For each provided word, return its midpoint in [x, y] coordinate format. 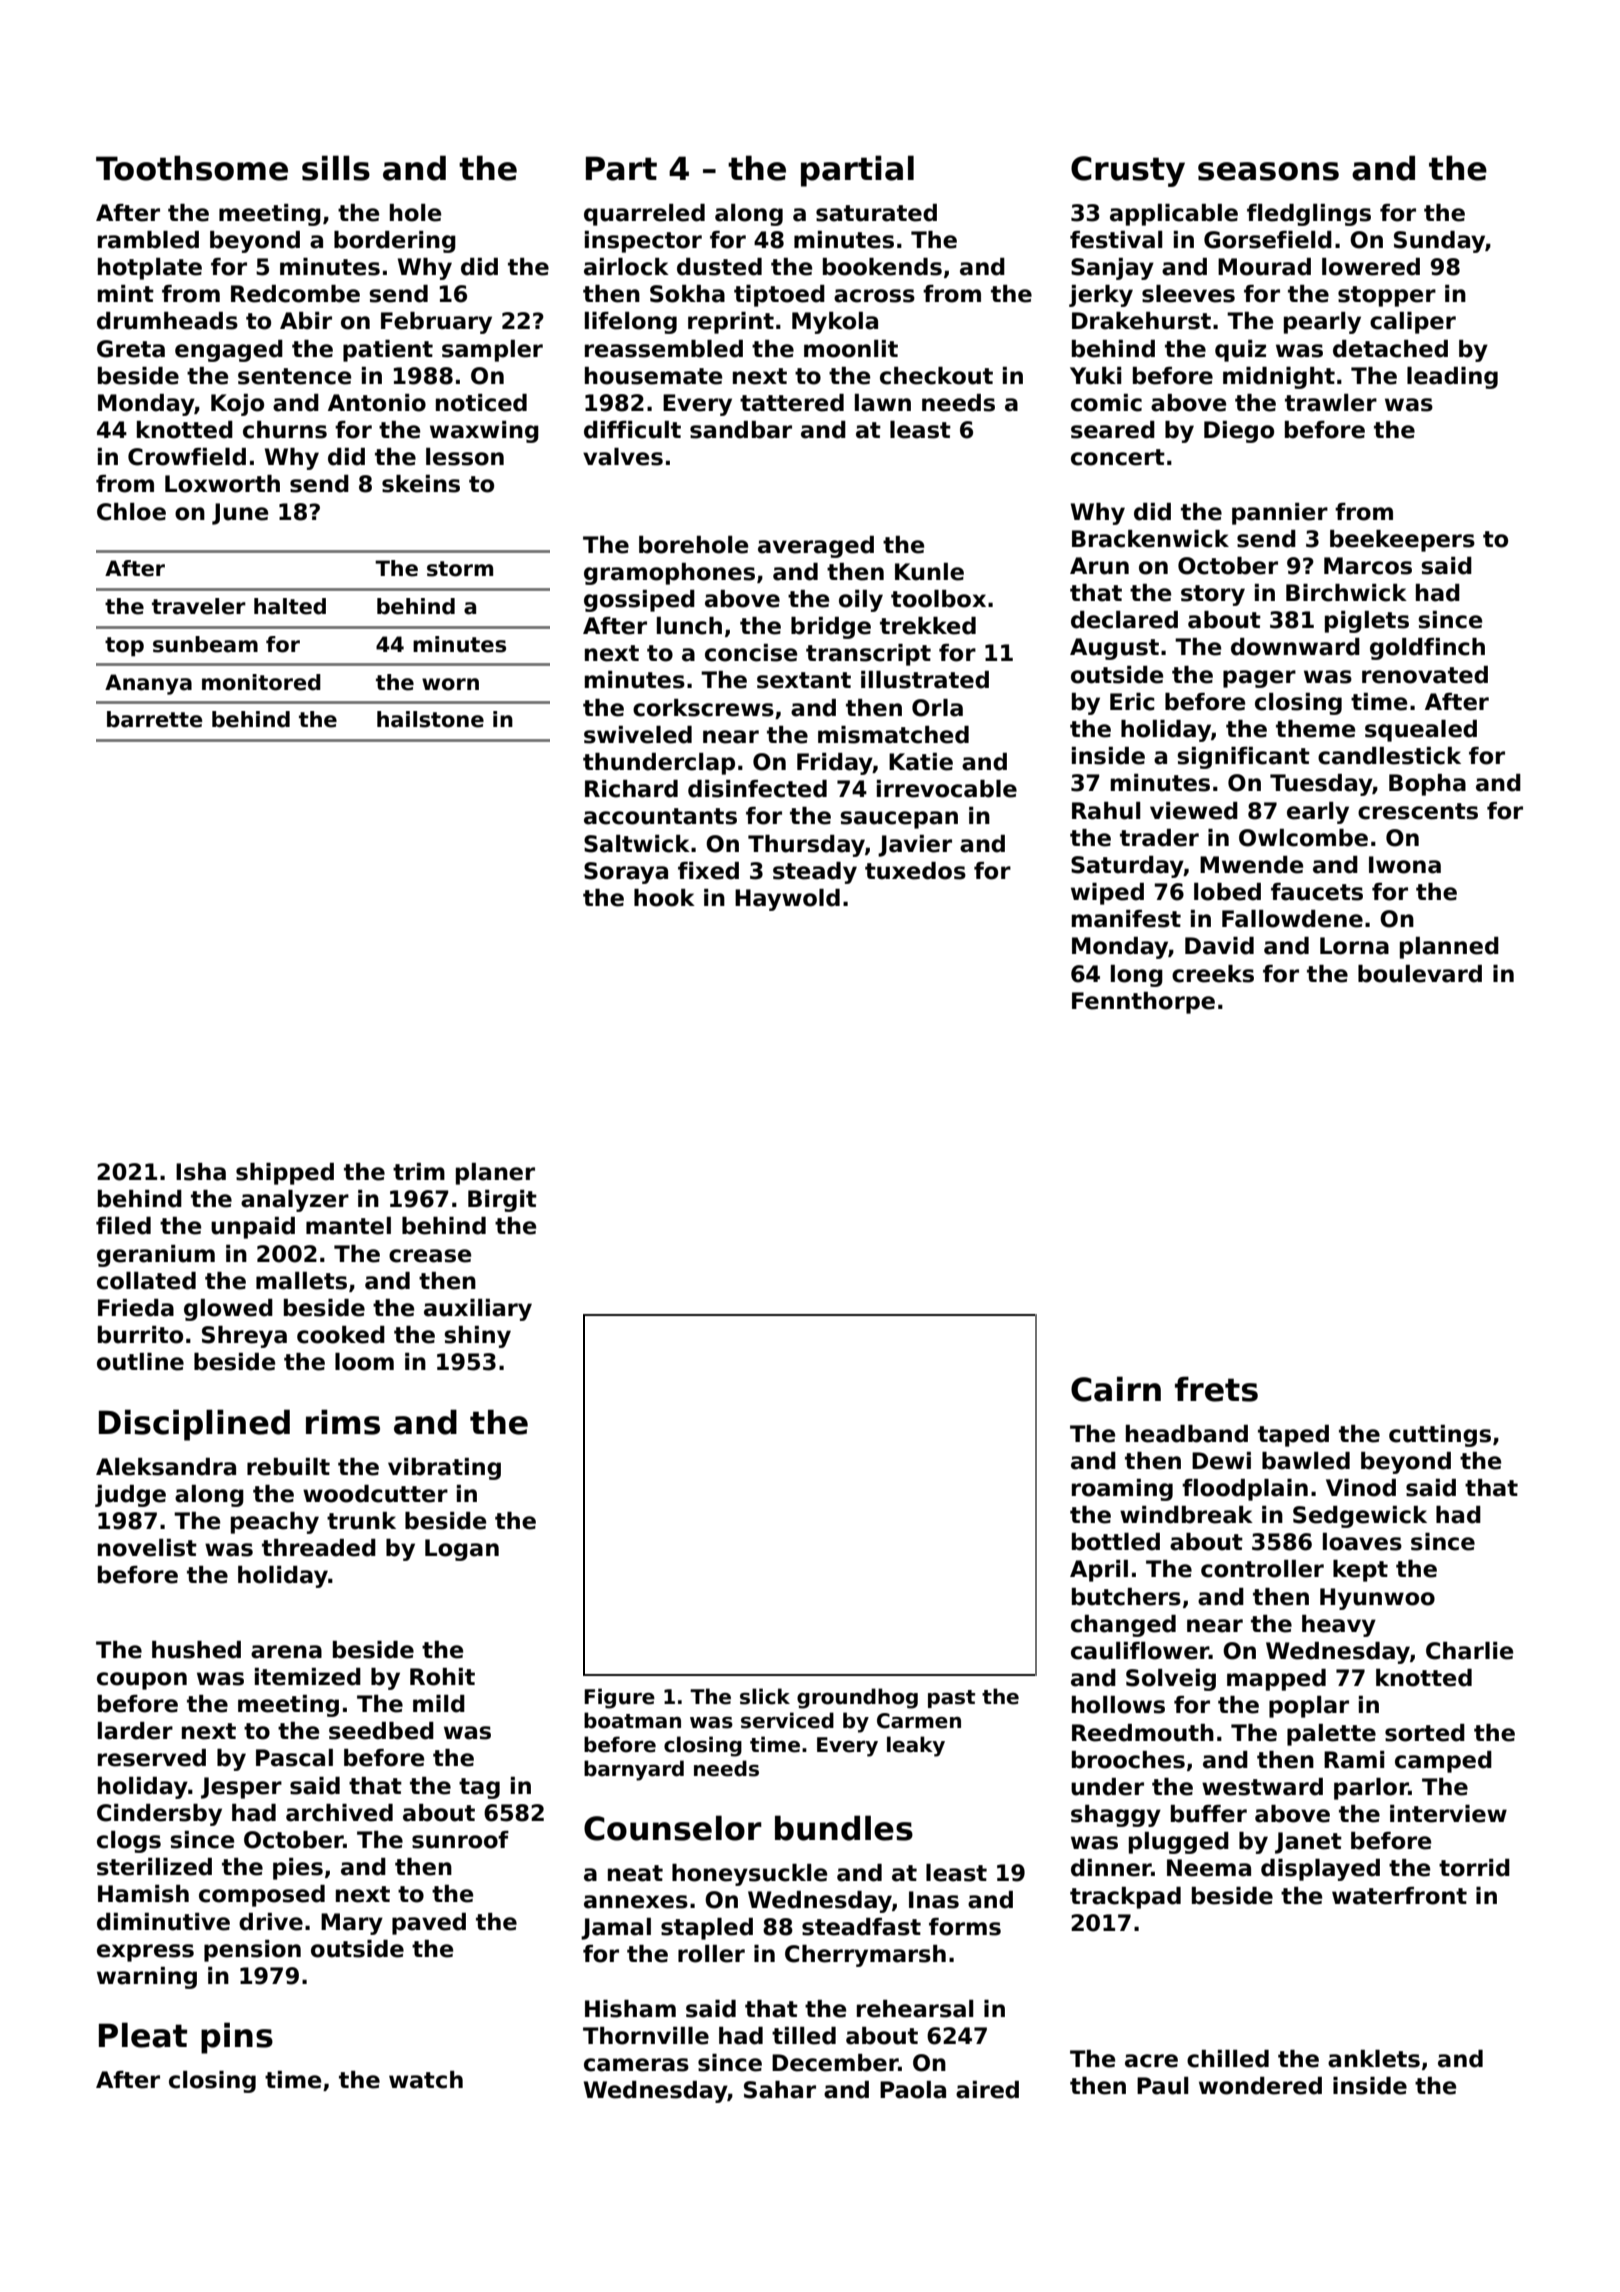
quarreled [644, 215]
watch [426, 2080]
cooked [341, 1335]
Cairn [1116, 1389]
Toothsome [192, 168]
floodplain [1245, 1490]
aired [987, 2090]
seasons [1268, 171]
